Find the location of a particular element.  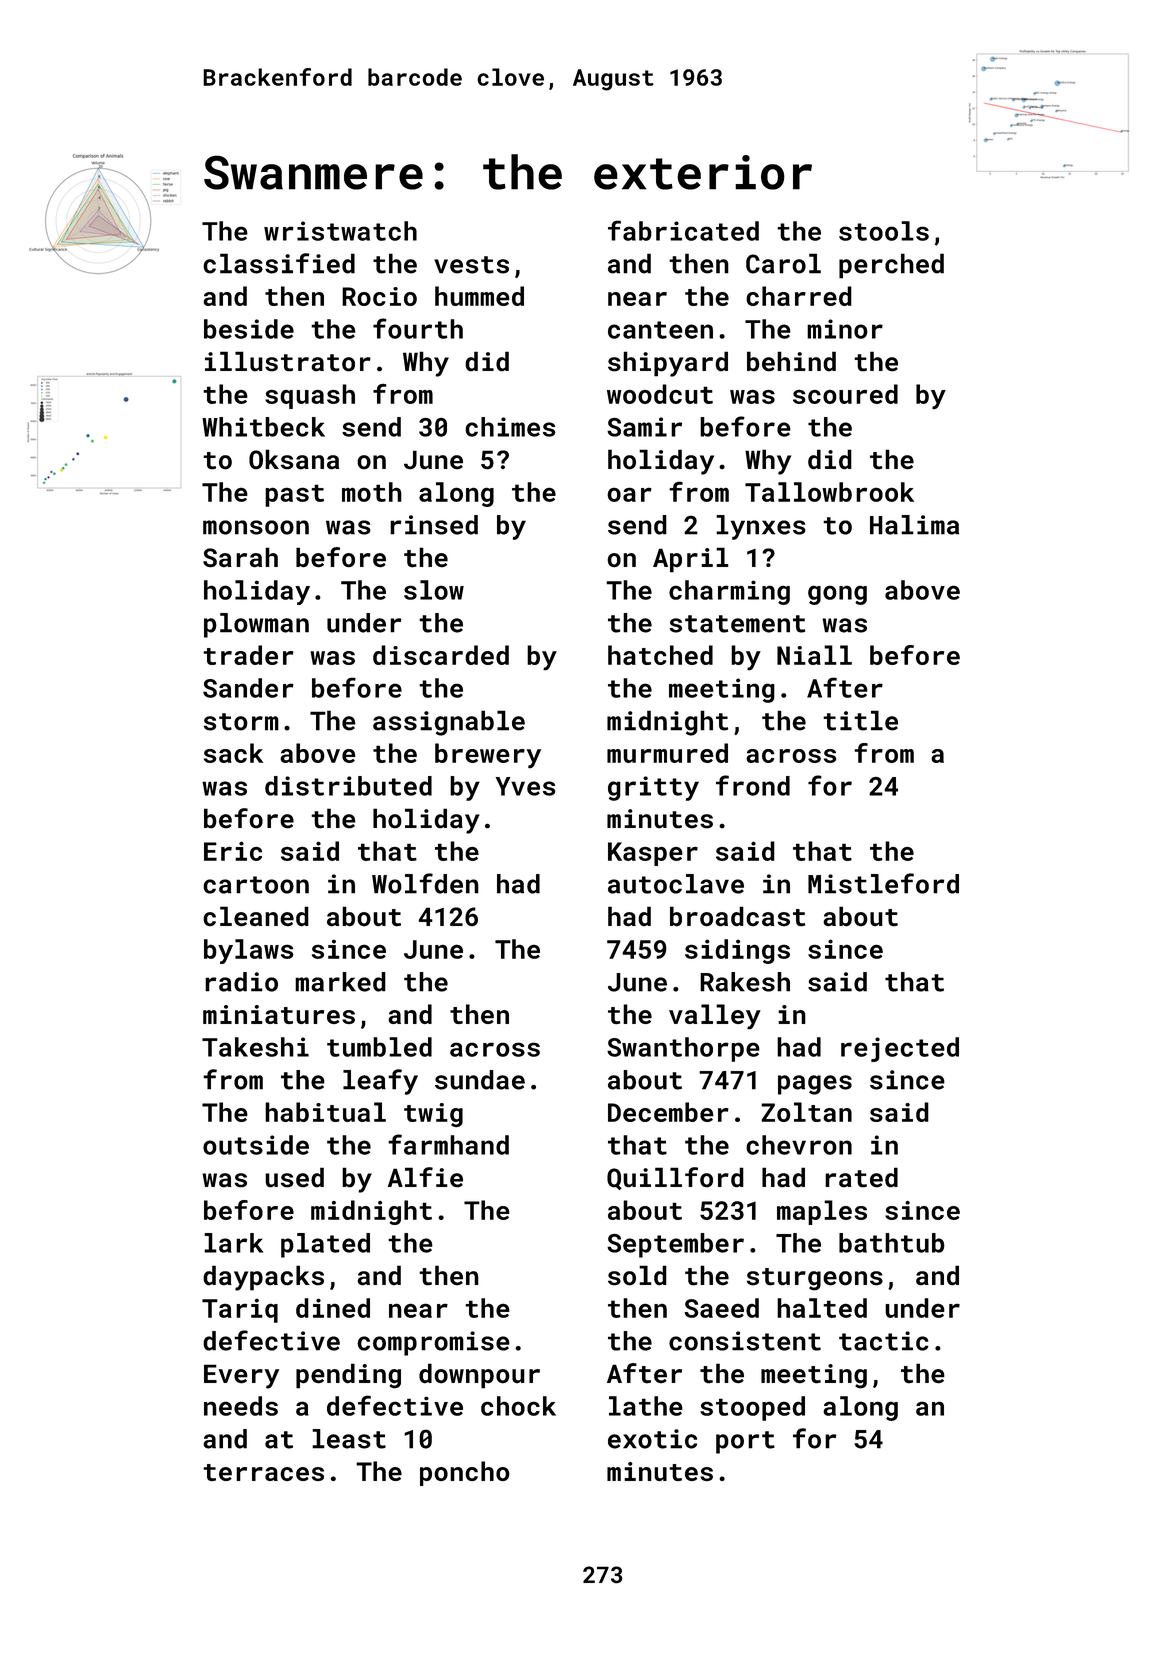

lathe is located at coordinates (646, 1406).
